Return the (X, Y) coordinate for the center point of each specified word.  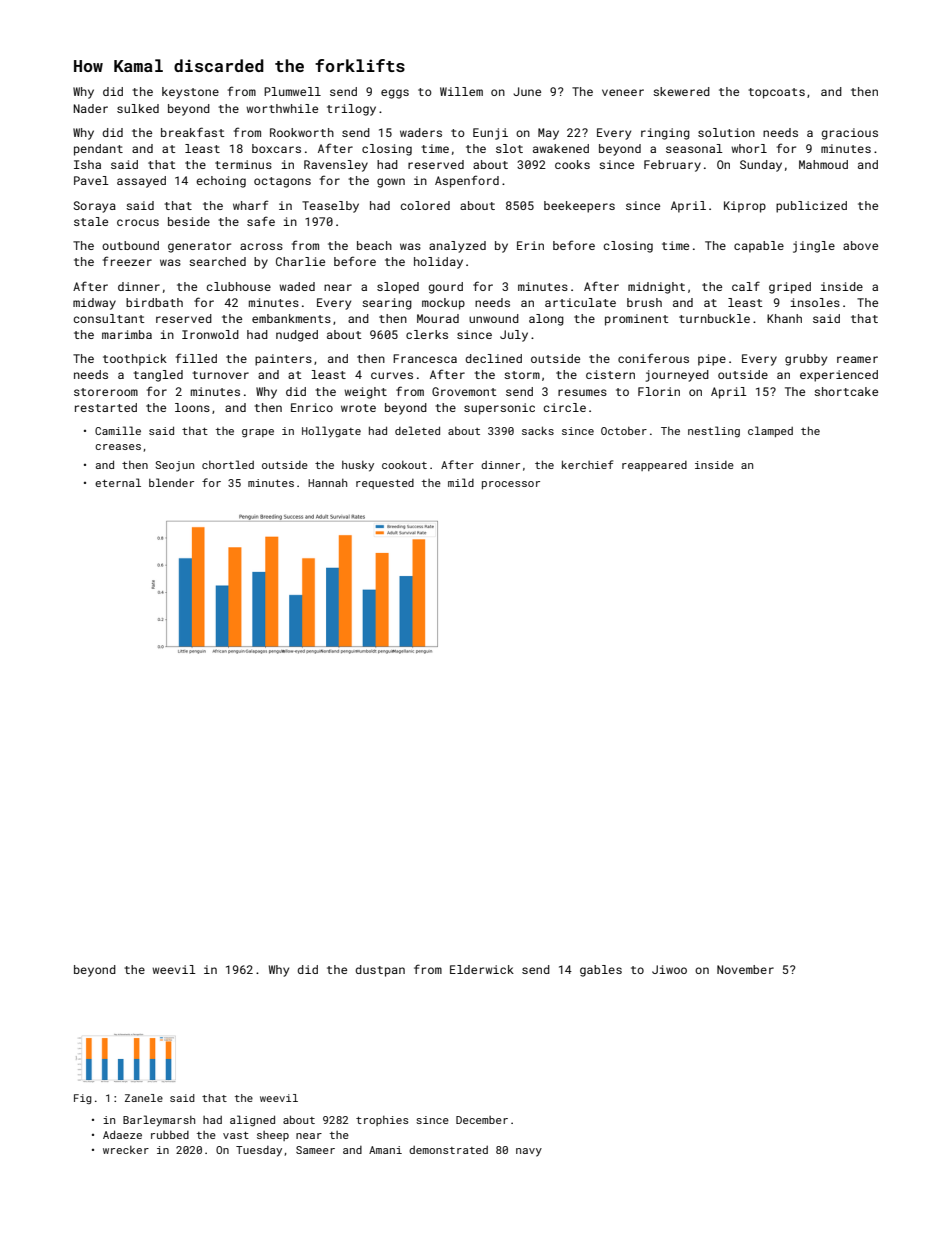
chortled (228, 464)
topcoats (776, 93)
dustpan (380, 971)
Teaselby (330, 207)
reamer (857, 359)
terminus (243, 164)
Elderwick (482, 969)
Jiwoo (669, 969)
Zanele (144, 1098)
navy (529, 1152)
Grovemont (464, 391)
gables (601, 971)
